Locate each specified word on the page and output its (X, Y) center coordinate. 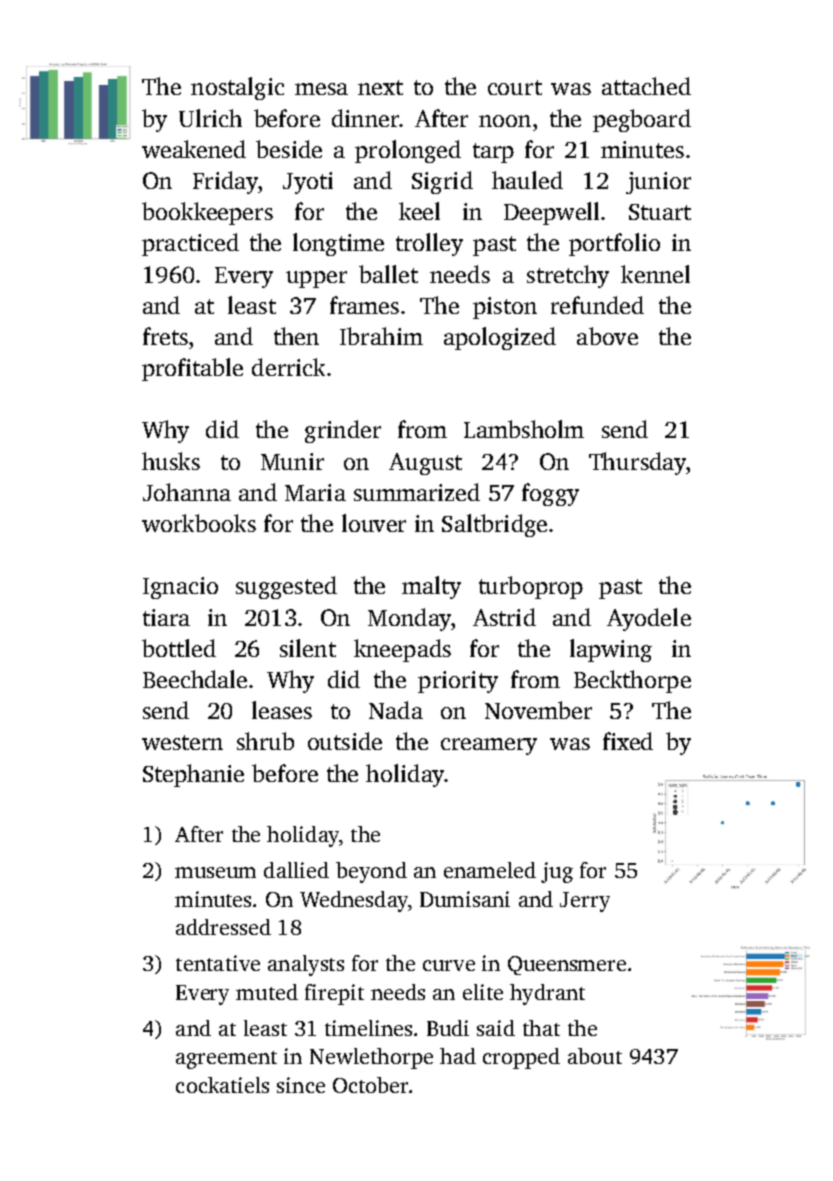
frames (364, 305)
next (380, 87)
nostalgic (237, 88)
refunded (597, 305)
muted (267, 992)
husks (171, 461)
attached (646, 86)
